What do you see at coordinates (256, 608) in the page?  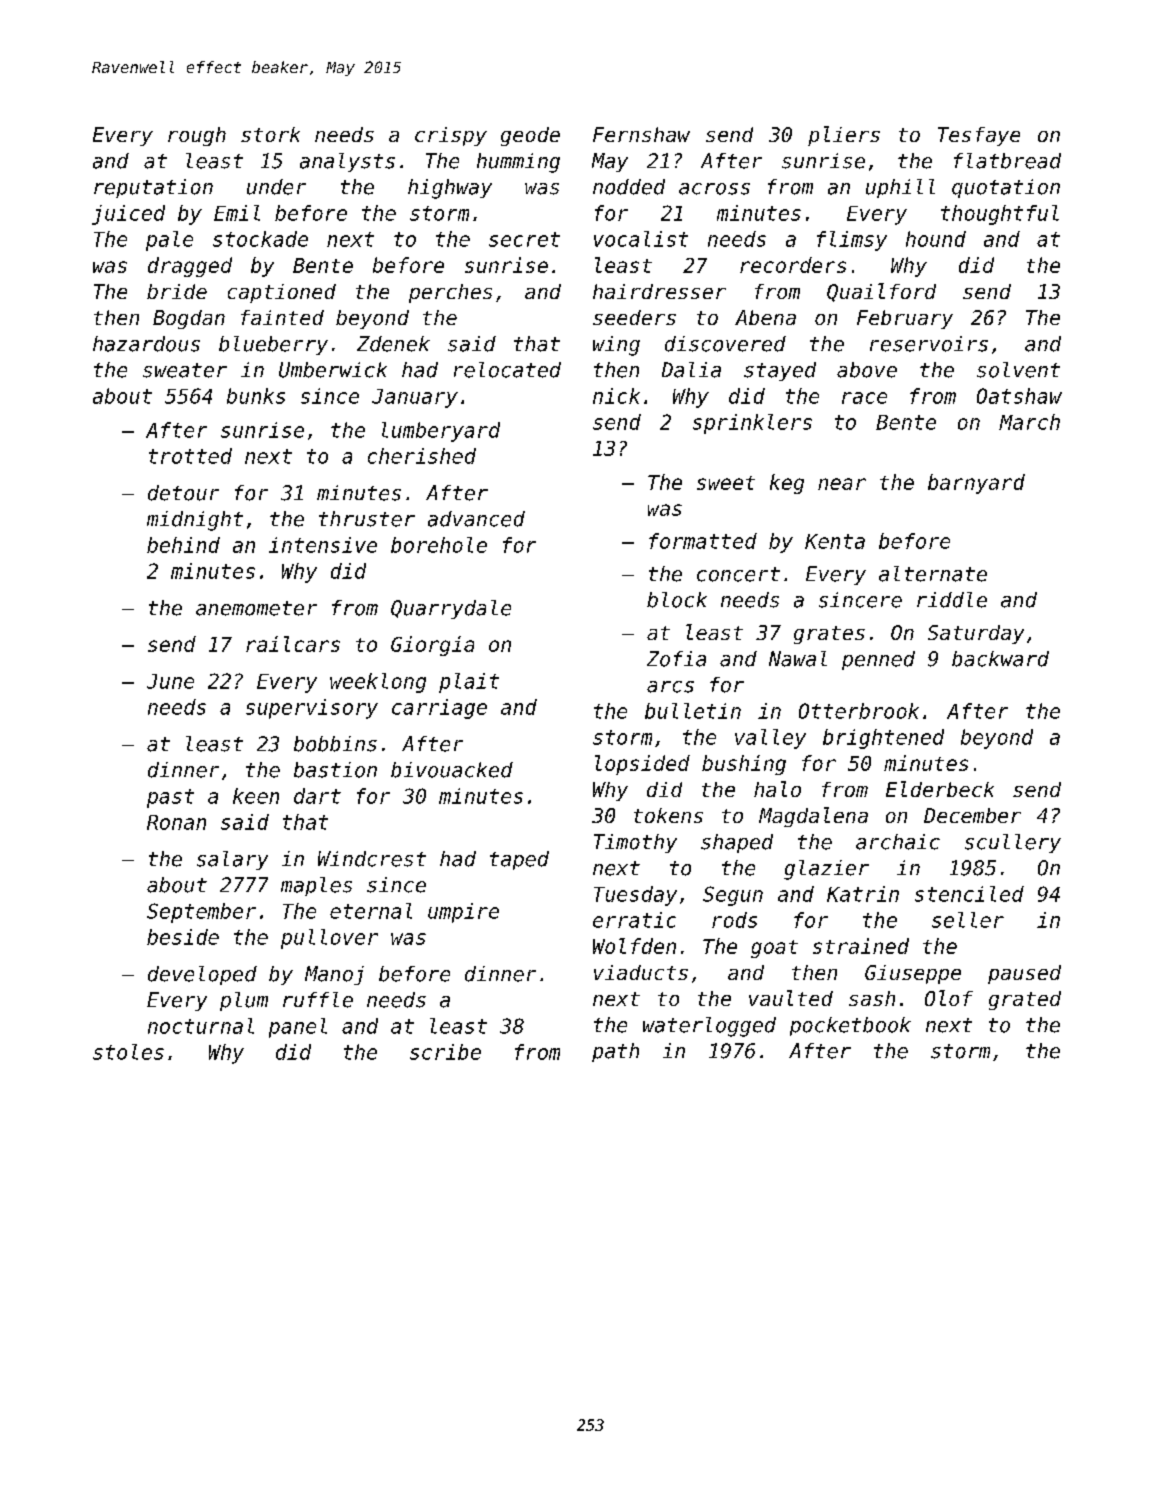 I see `anemometer` at bounding box center [256, 608].
